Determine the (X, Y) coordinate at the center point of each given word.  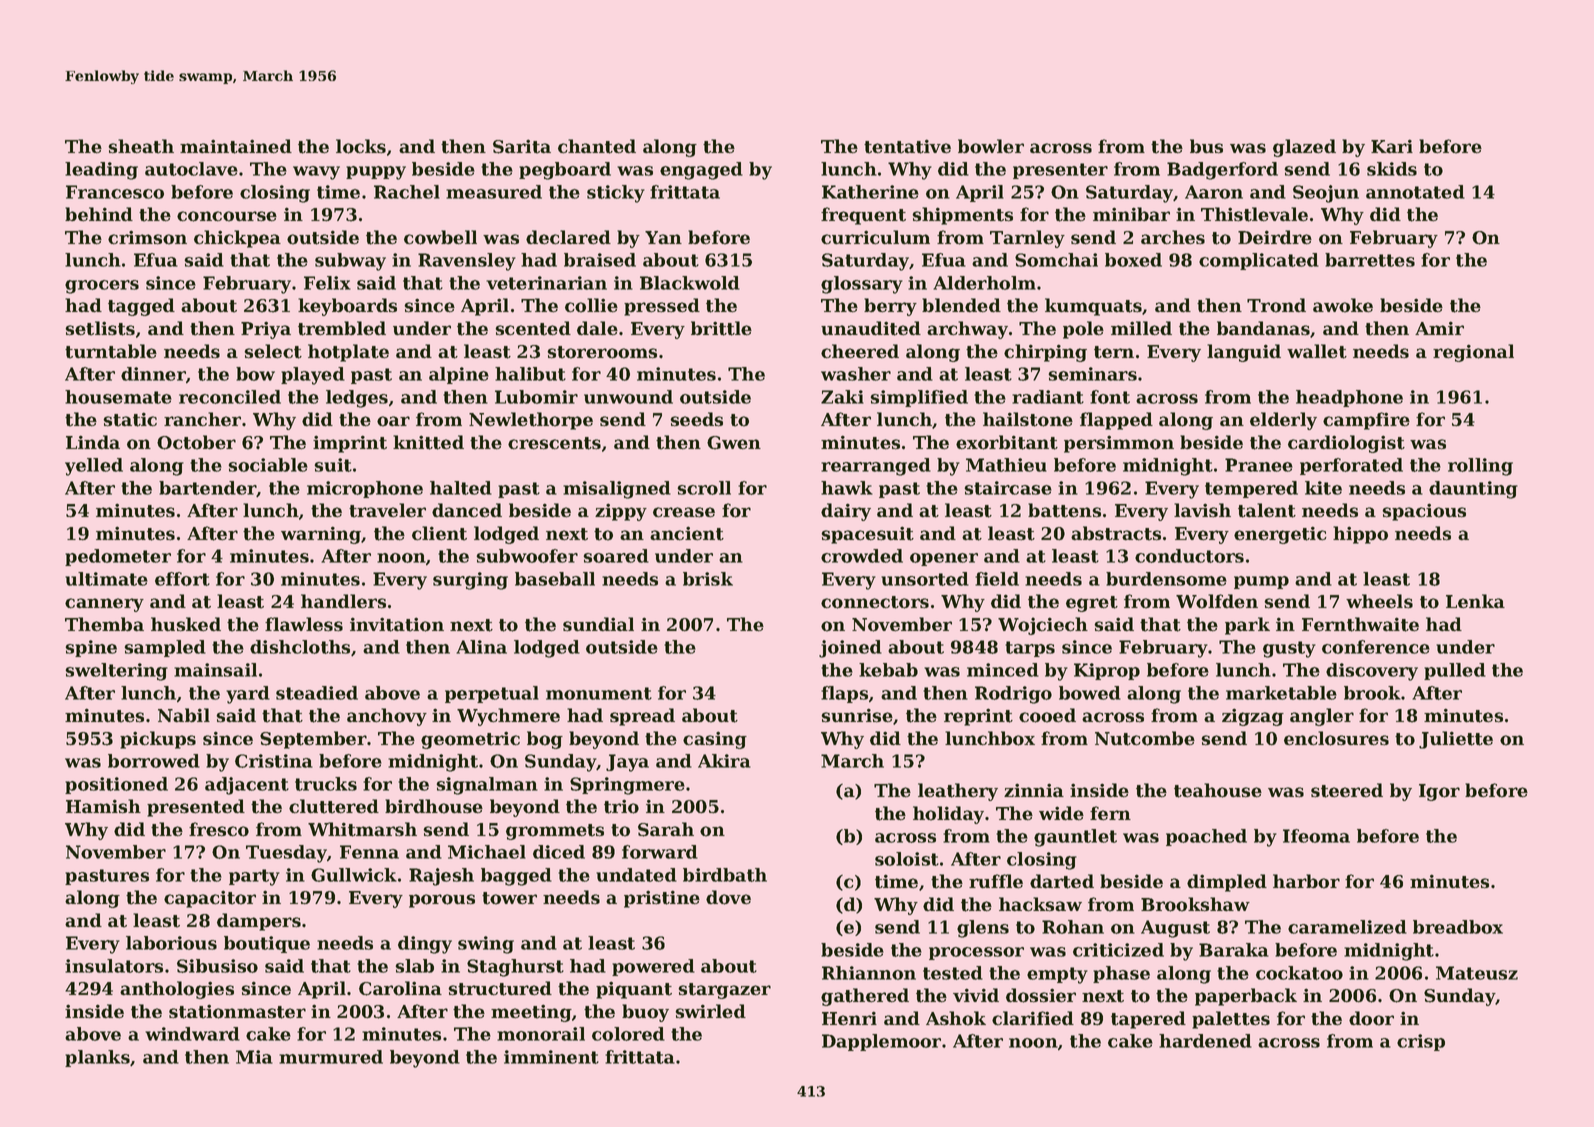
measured (494, 192)
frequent (863, 216)
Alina (481, 647)
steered (1347, 790)
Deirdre (1275, 237)
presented (196, 808)
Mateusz (1477, 973)
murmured (331, 1057)
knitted (428, 442)
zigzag (1253, 717)
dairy (846, 512)
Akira (724, 761)
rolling (1480, 467)
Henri (849, 1018)
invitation (397, 624)
